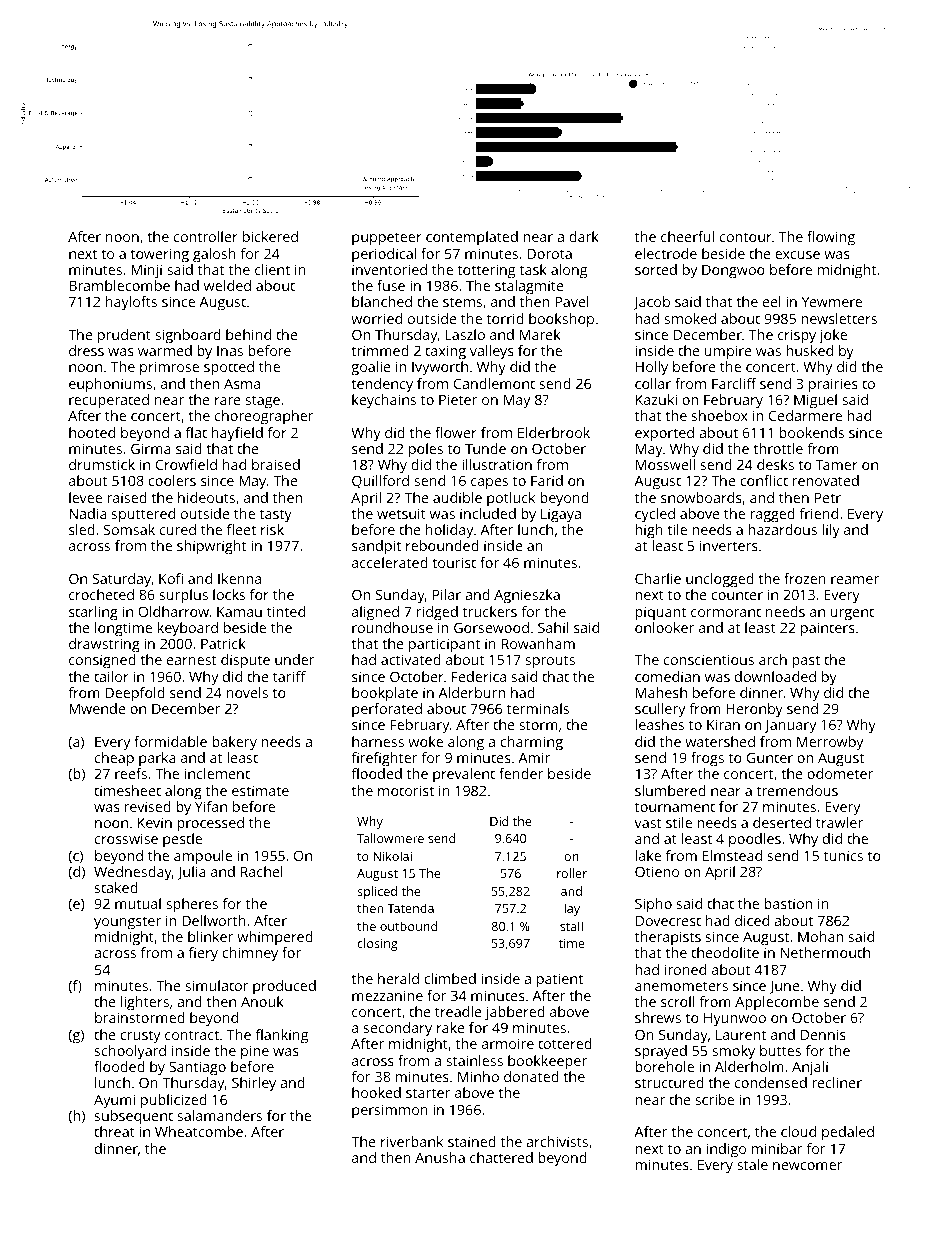  Describe the element at coordinates (687, 236) in the screenshot. I see `cheerful` at that location.
